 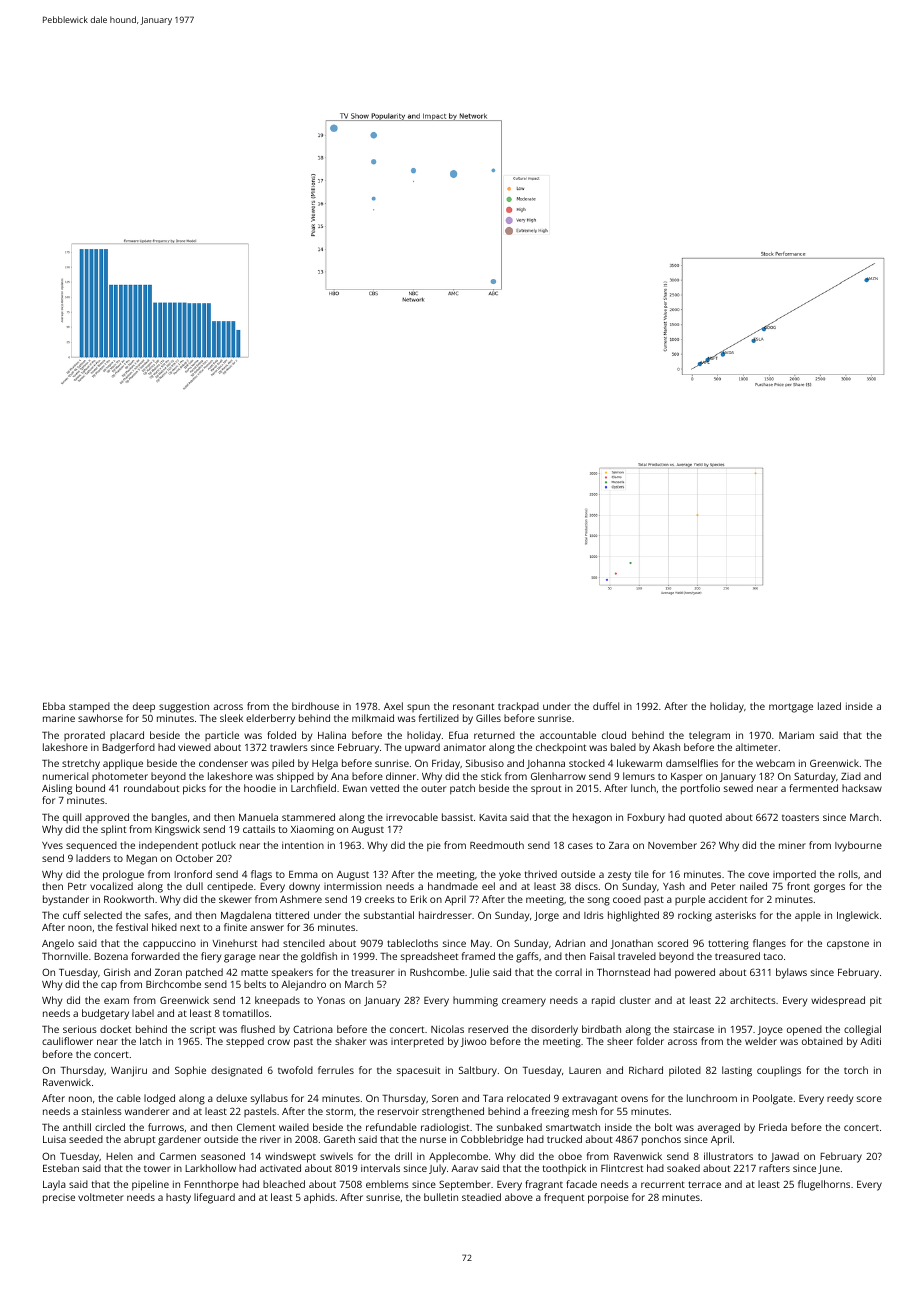 What do you see at coordinates (437, 972) in the screenshot?
I see `Rushcombe` at bounding box center [437, 972].
